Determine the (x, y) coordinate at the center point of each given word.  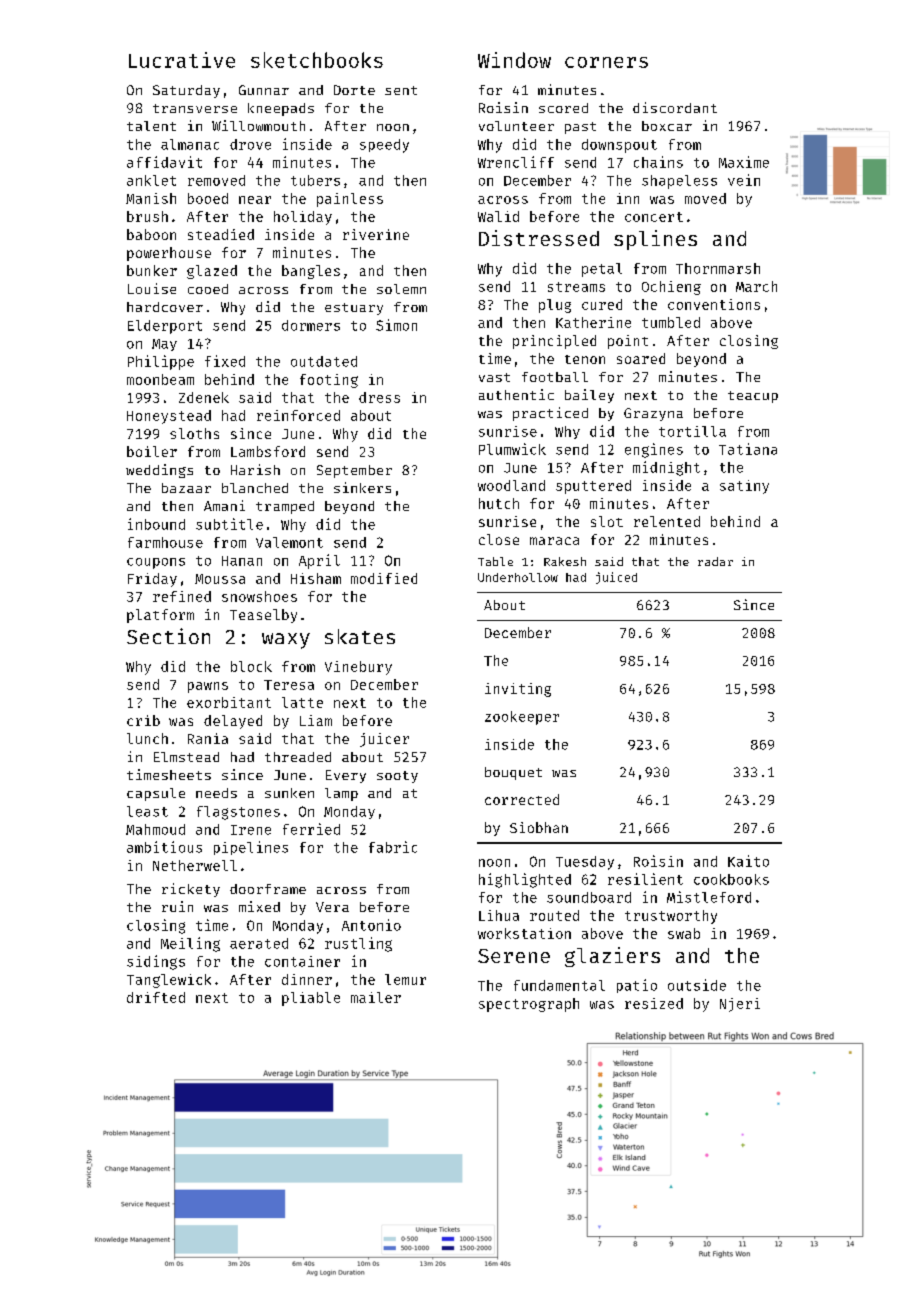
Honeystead (169, 417)
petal (602, 270)
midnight (666, 468)
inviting (518, 690)
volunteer (516, 126)
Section (168, 636)
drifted (156, 997)
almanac (190, 144)
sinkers (362, 487)
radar (715, 561)
